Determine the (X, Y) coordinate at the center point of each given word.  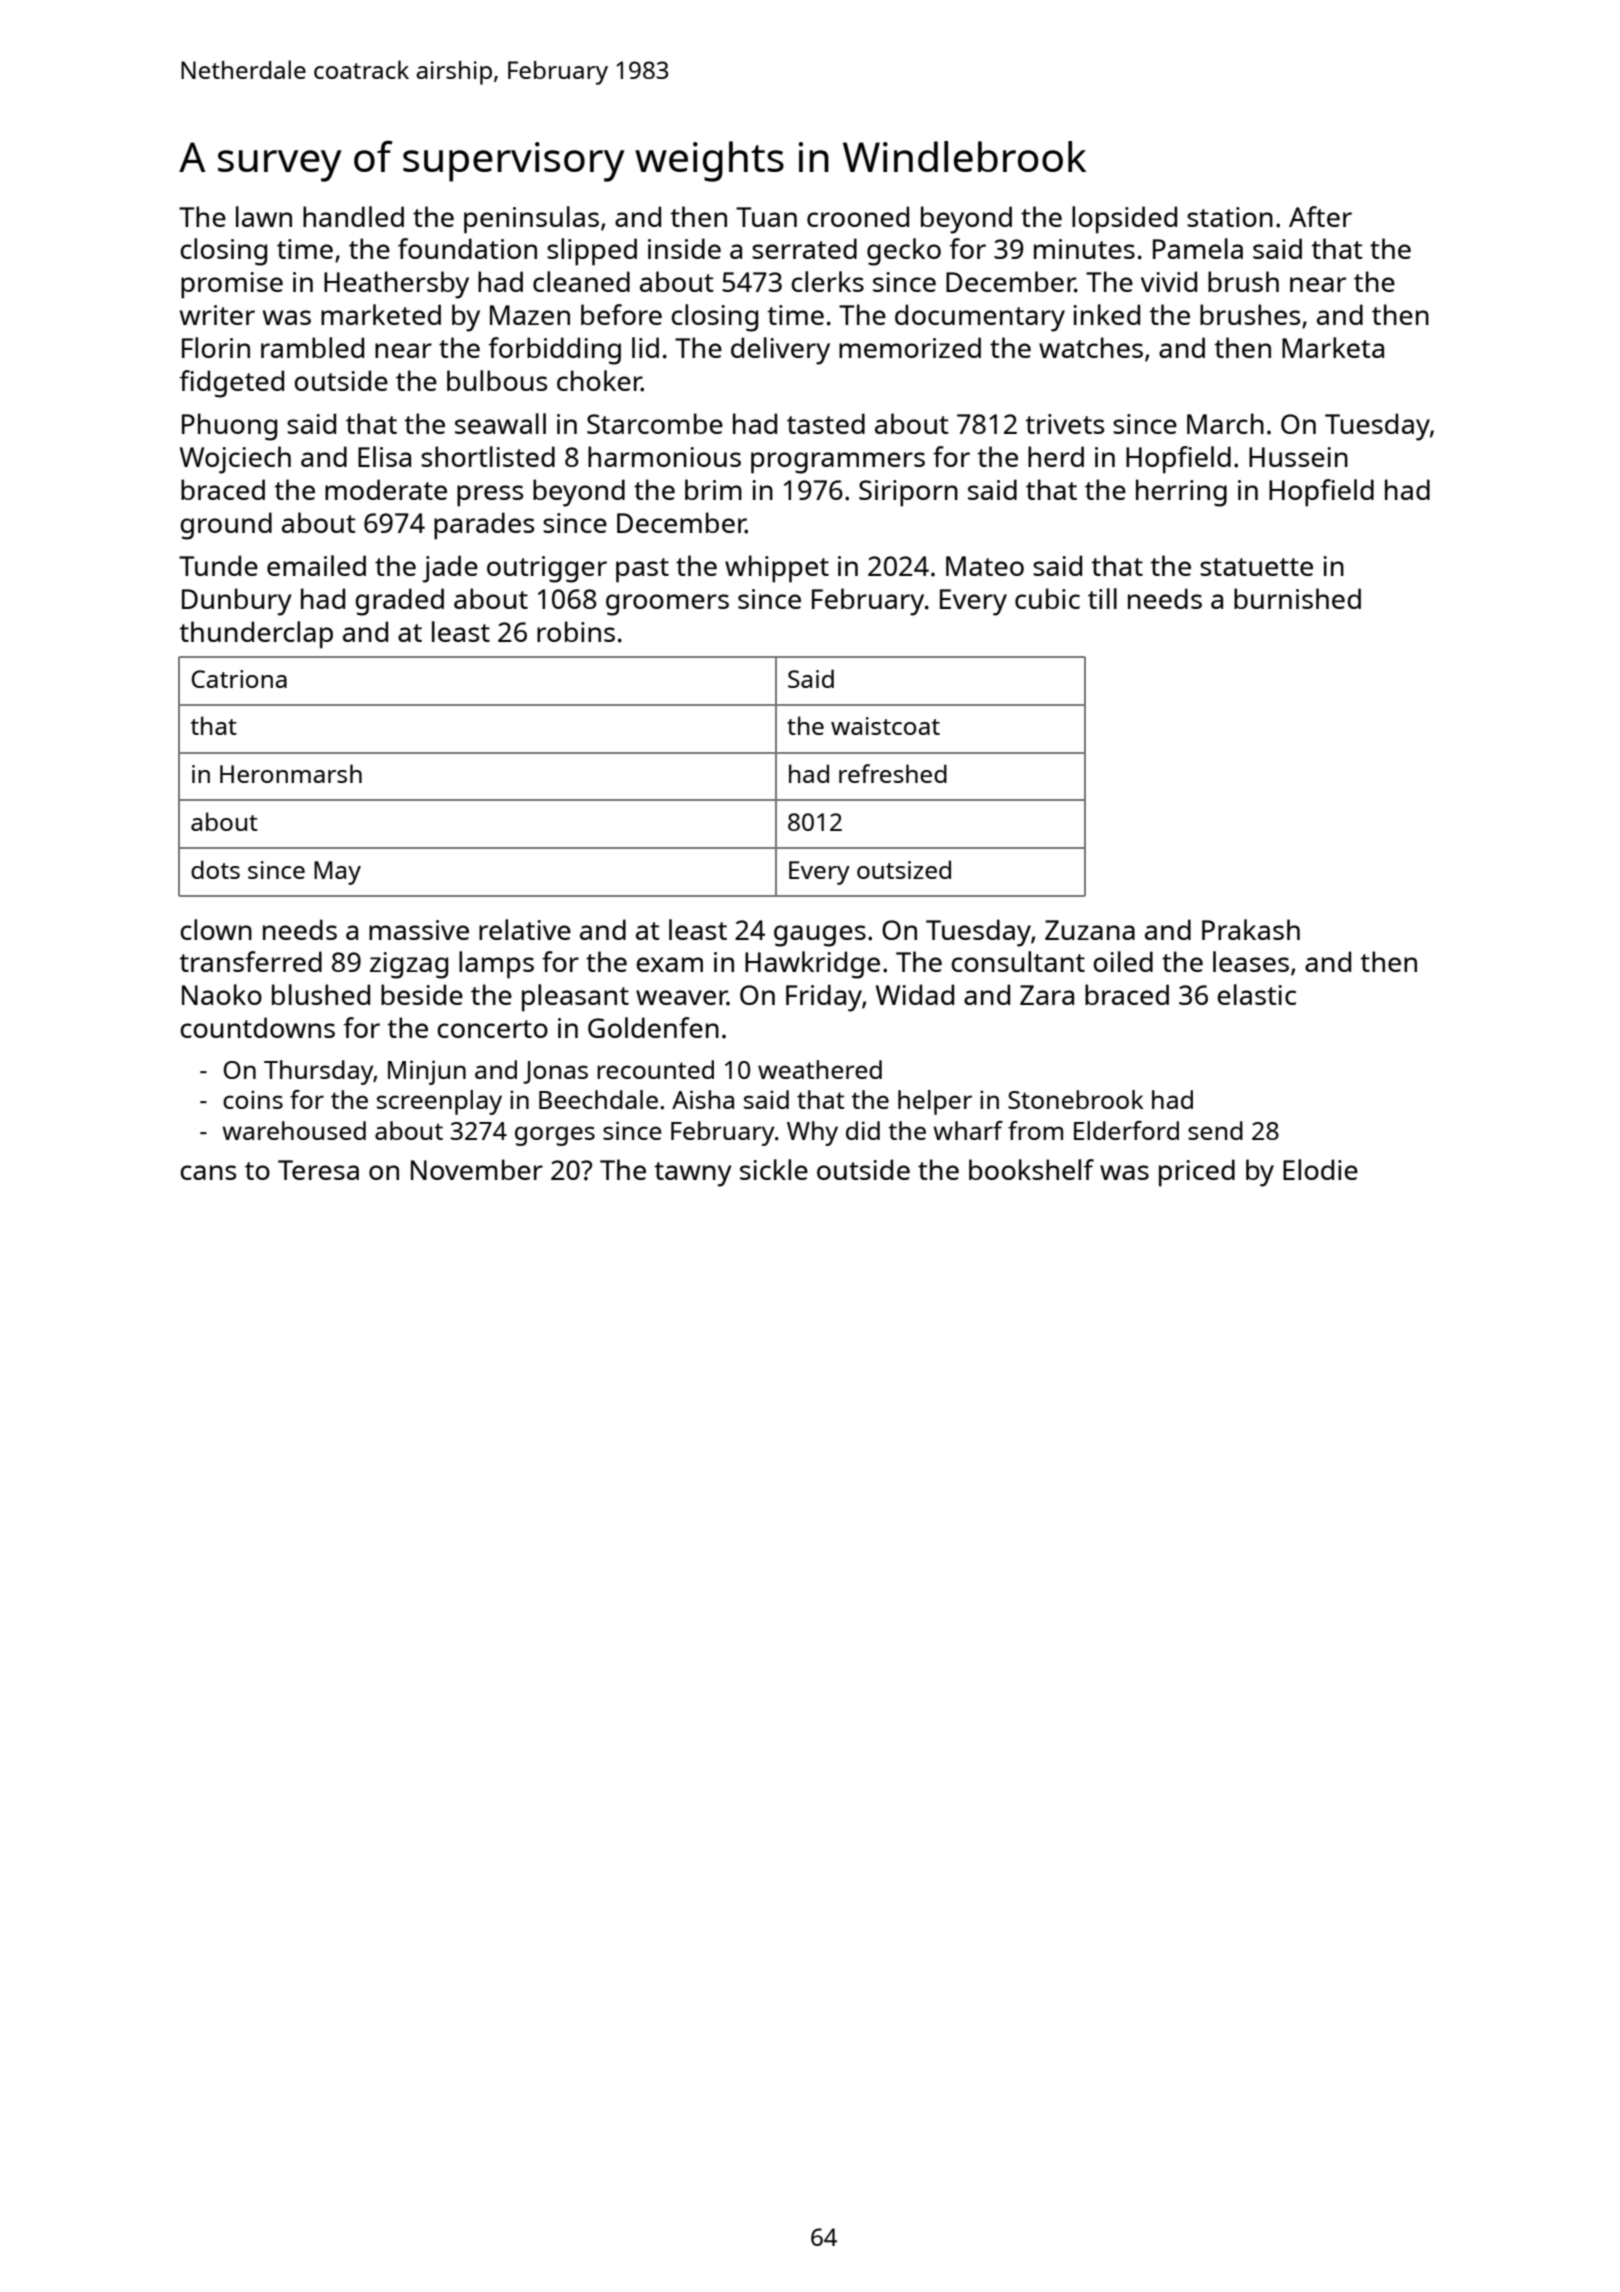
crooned (858, 216)
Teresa (318, 1170)
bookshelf (1031, 1169)
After (1320, 216)
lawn (264, 216)
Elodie (1320, 1169)
